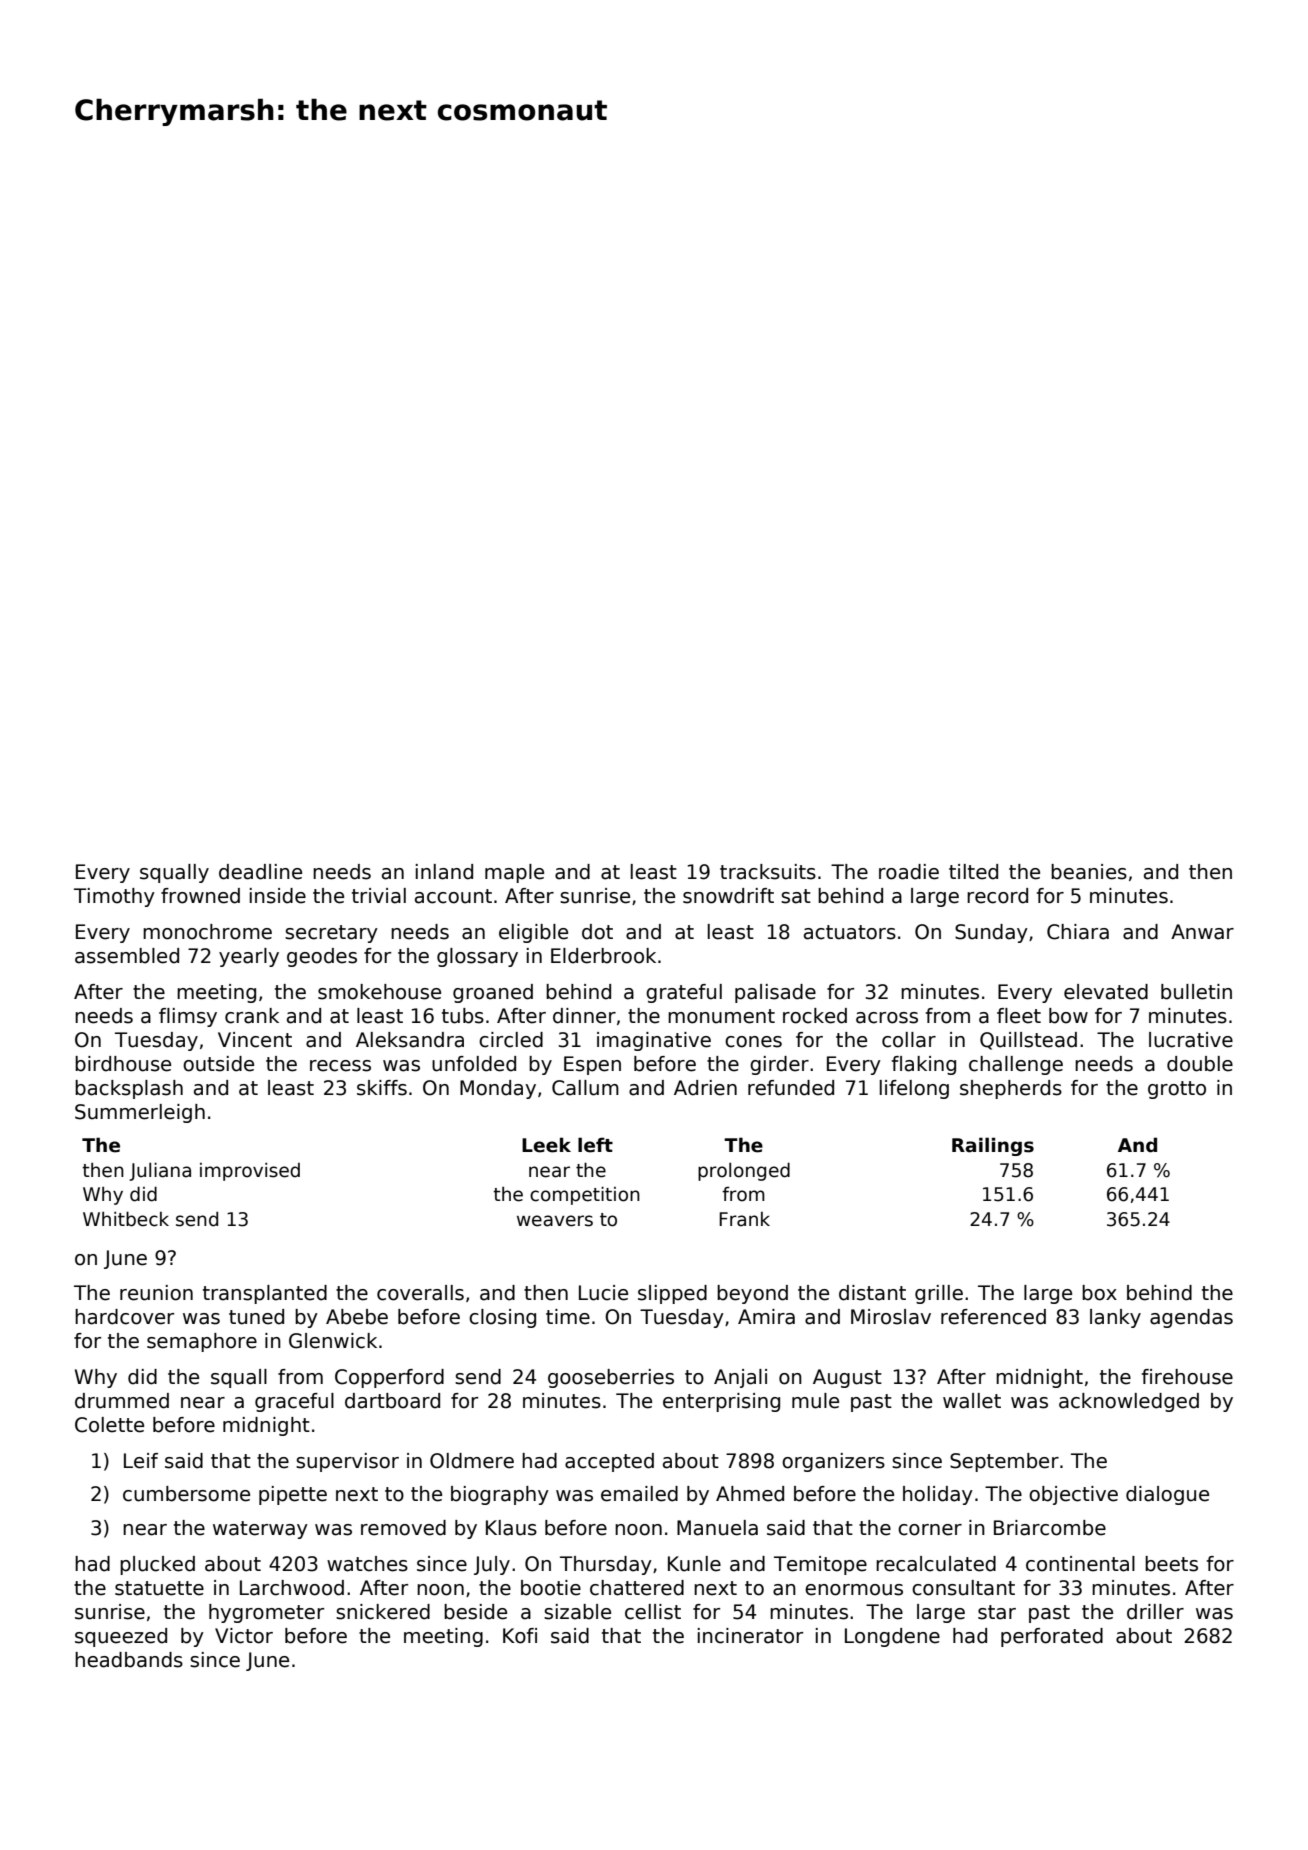  I want to click on maple, so click(514, 873).
